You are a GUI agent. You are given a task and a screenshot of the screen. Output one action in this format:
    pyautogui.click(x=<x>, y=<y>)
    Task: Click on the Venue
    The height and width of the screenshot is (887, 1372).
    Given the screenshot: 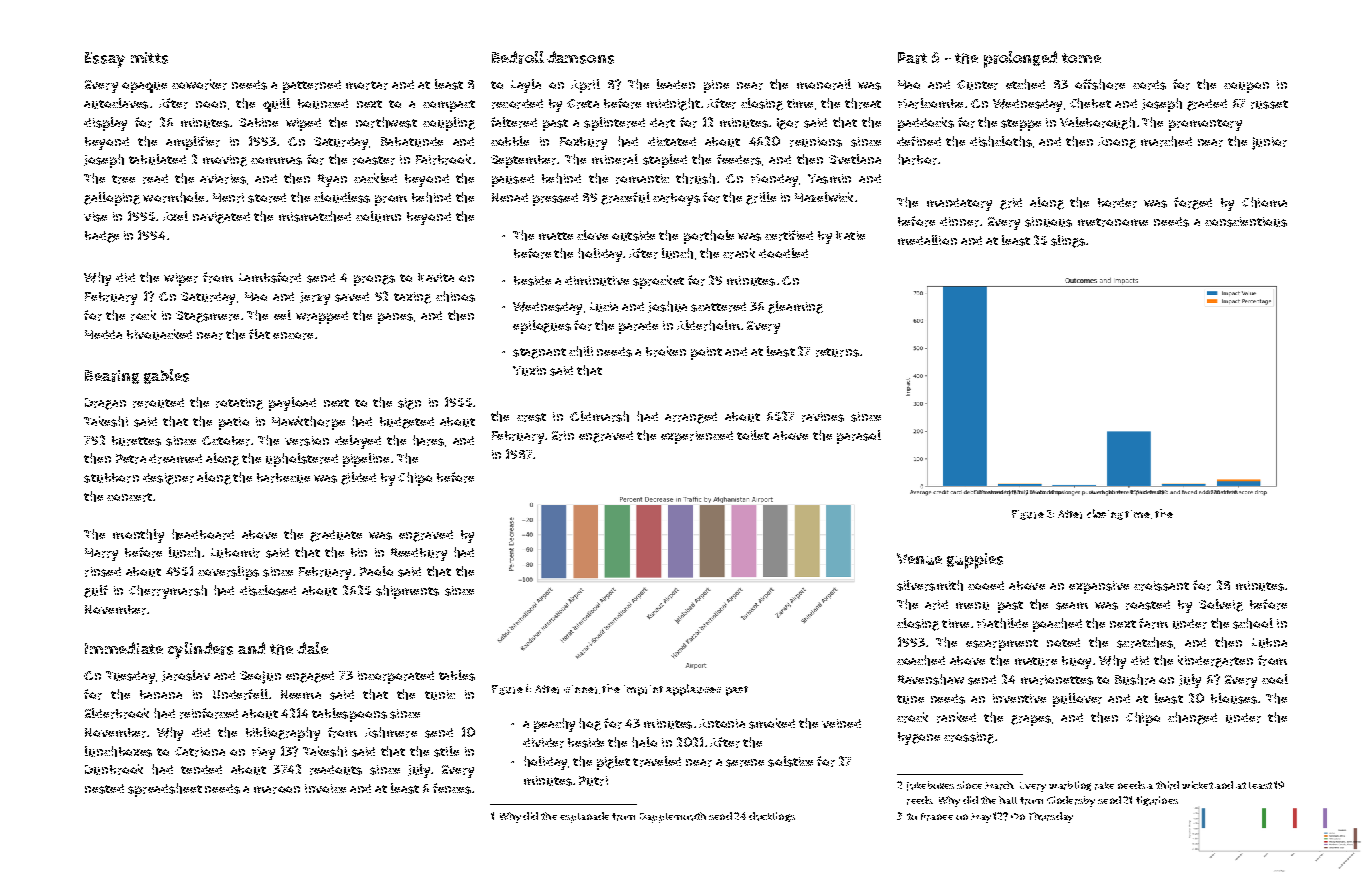 What is the action you would take?
    pyautogui.click(x=919, y=559)
